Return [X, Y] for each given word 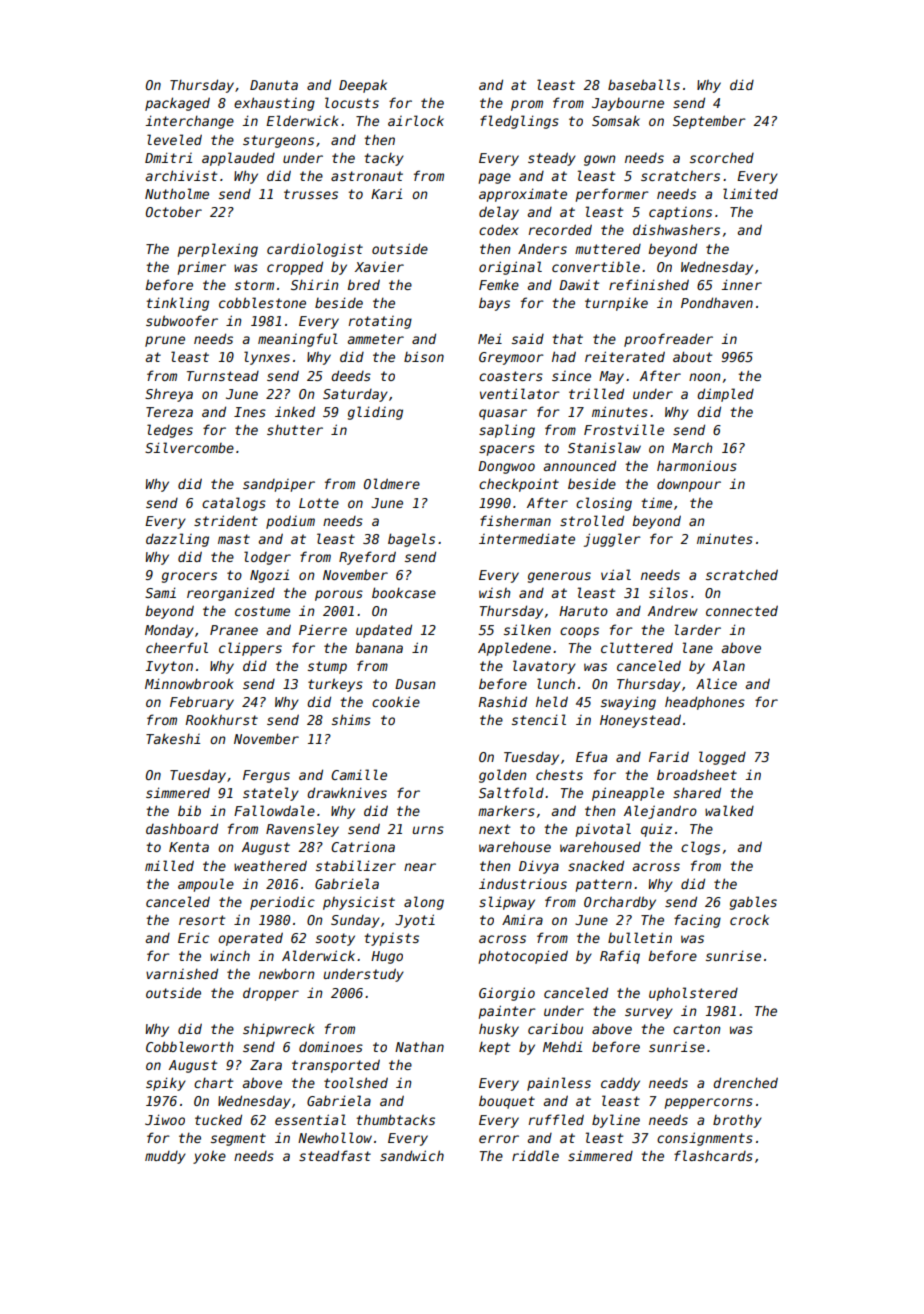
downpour [689, 485]
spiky [166, 1084]
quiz [656, 830]
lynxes [267, 358]
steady [552, 159]
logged [722, 758]
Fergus [266, 776]
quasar [503, 414]
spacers [507, 450]
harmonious [697, 465]
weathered [270, 865]
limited [750, 193]
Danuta [274, 85]
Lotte [319, 503]
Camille [359, 774]
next [494, 829]
